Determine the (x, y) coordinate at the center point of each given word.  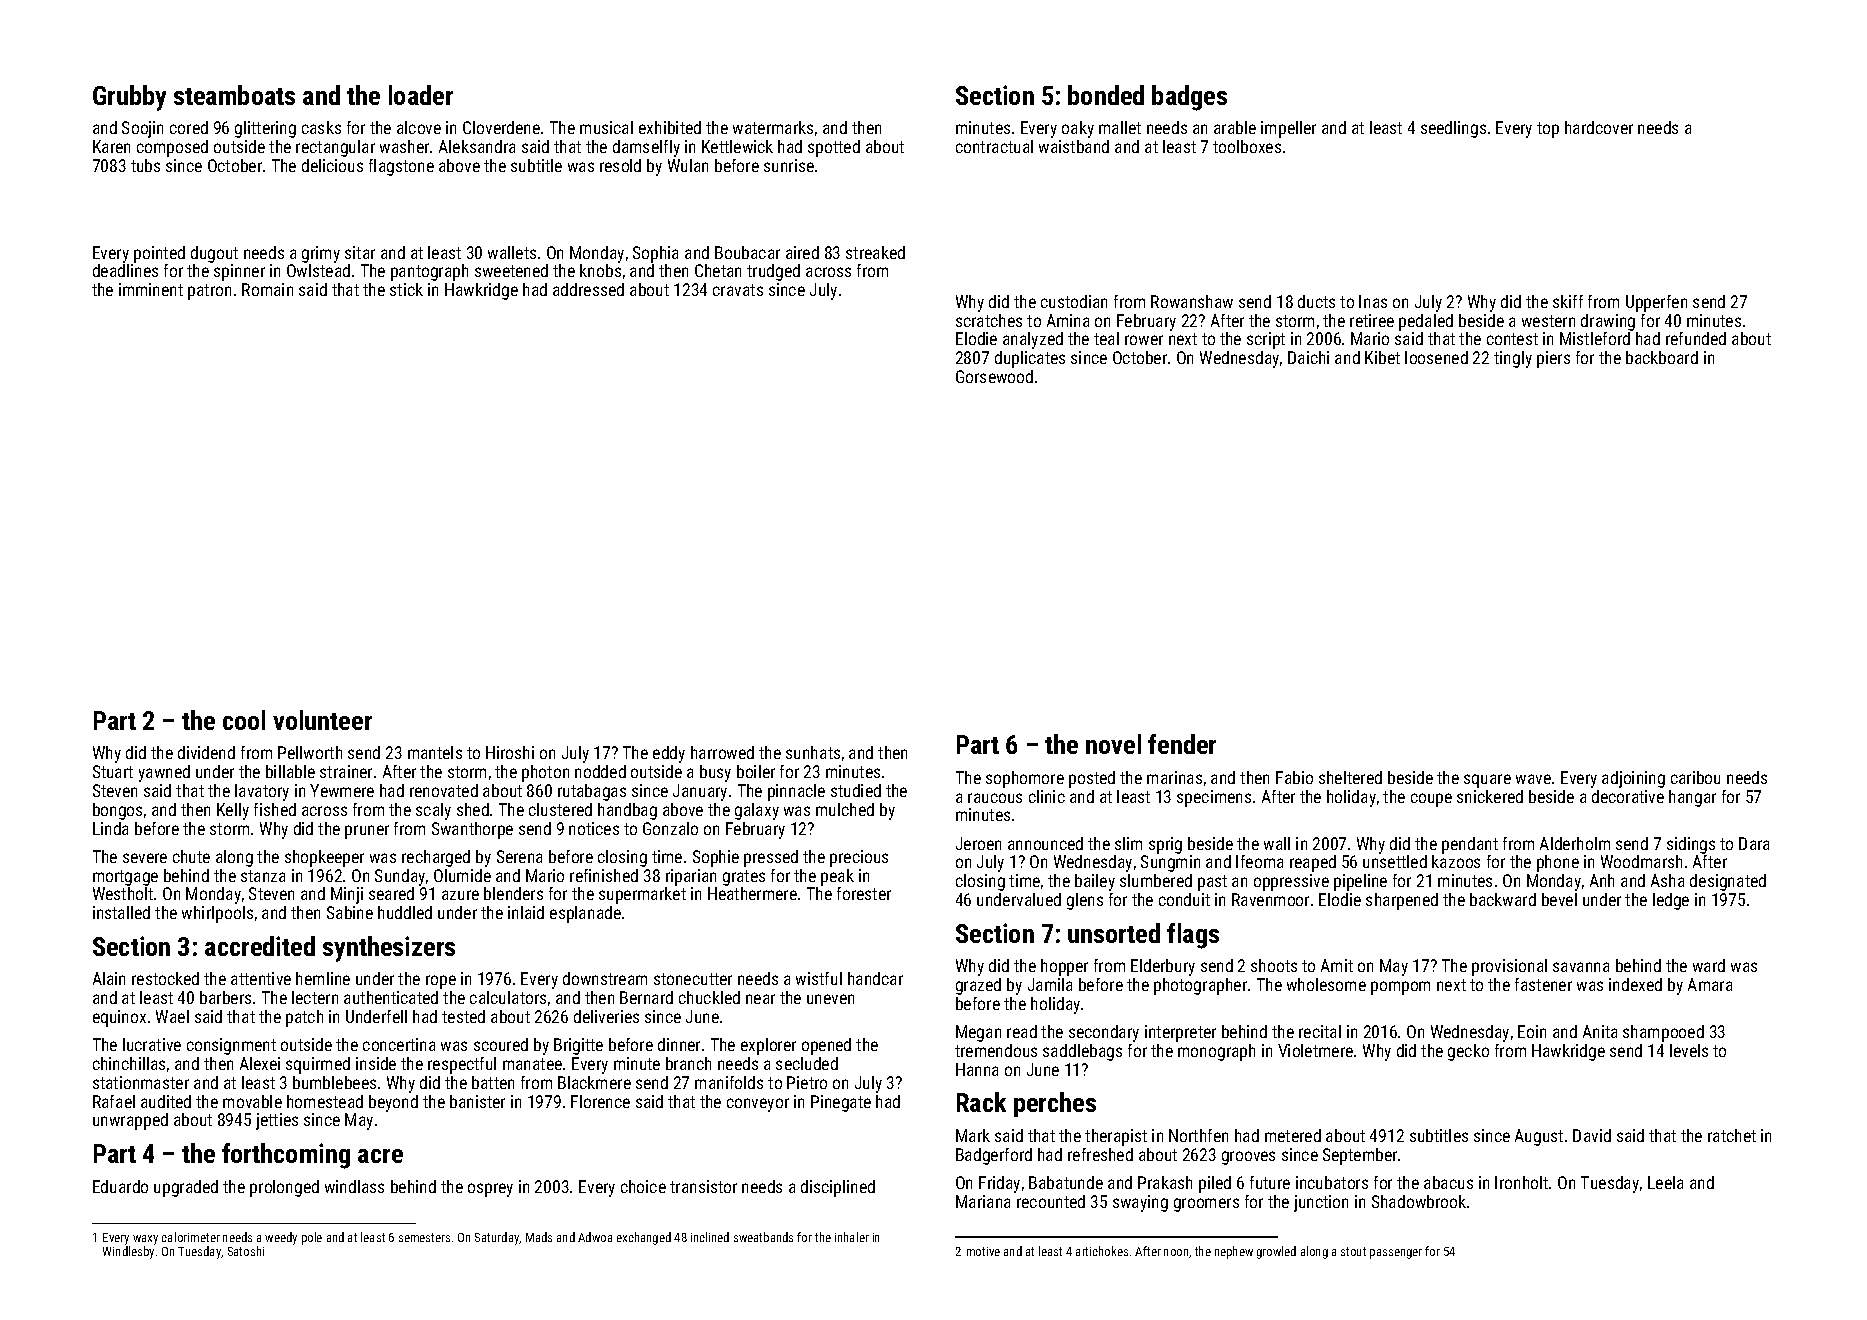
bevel (1559, 899)
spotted (834, 148)
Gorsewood (994, 376)
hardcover (1599, 127)
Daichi (1308, 357)
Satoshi (246, 1251)
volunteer (322, 720)
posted (1092, 779)
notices (594, 828)
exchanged (644, 1238)
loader (421, 95)
